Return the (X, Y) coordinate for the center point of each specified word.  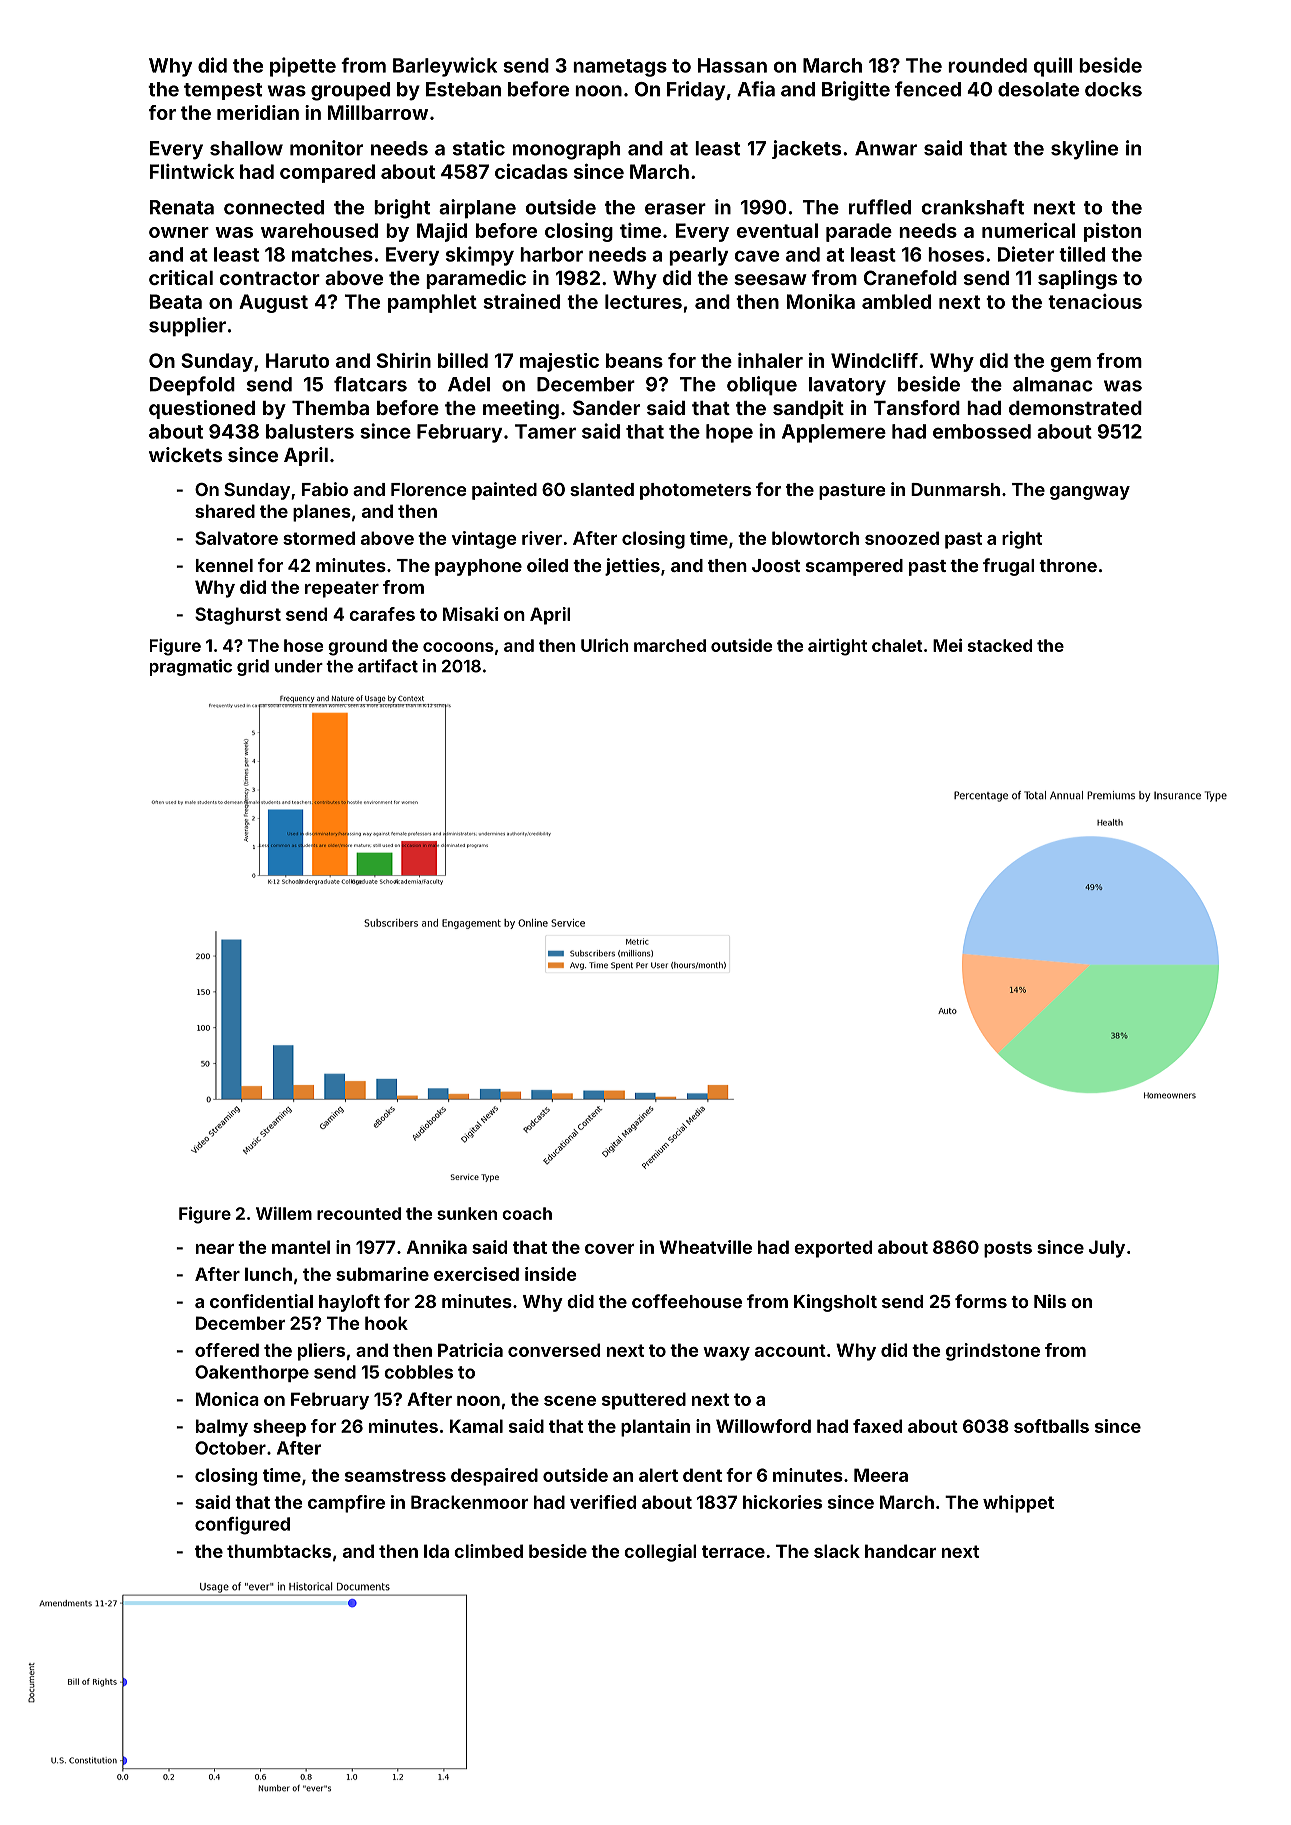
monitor (326, 148)
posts (1008, 1249)
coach (527, 1213)
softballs (1051, 1426)
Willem (284, 1213)
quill (1053, 67)
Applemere (834, 433)
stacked (1000, 645)
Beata (176, 301)
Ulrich (605, 645)
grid (253, 667)
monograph (566, 150)
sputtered (644, 1401)
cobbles (418, 1372)
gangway (1090, 493)
